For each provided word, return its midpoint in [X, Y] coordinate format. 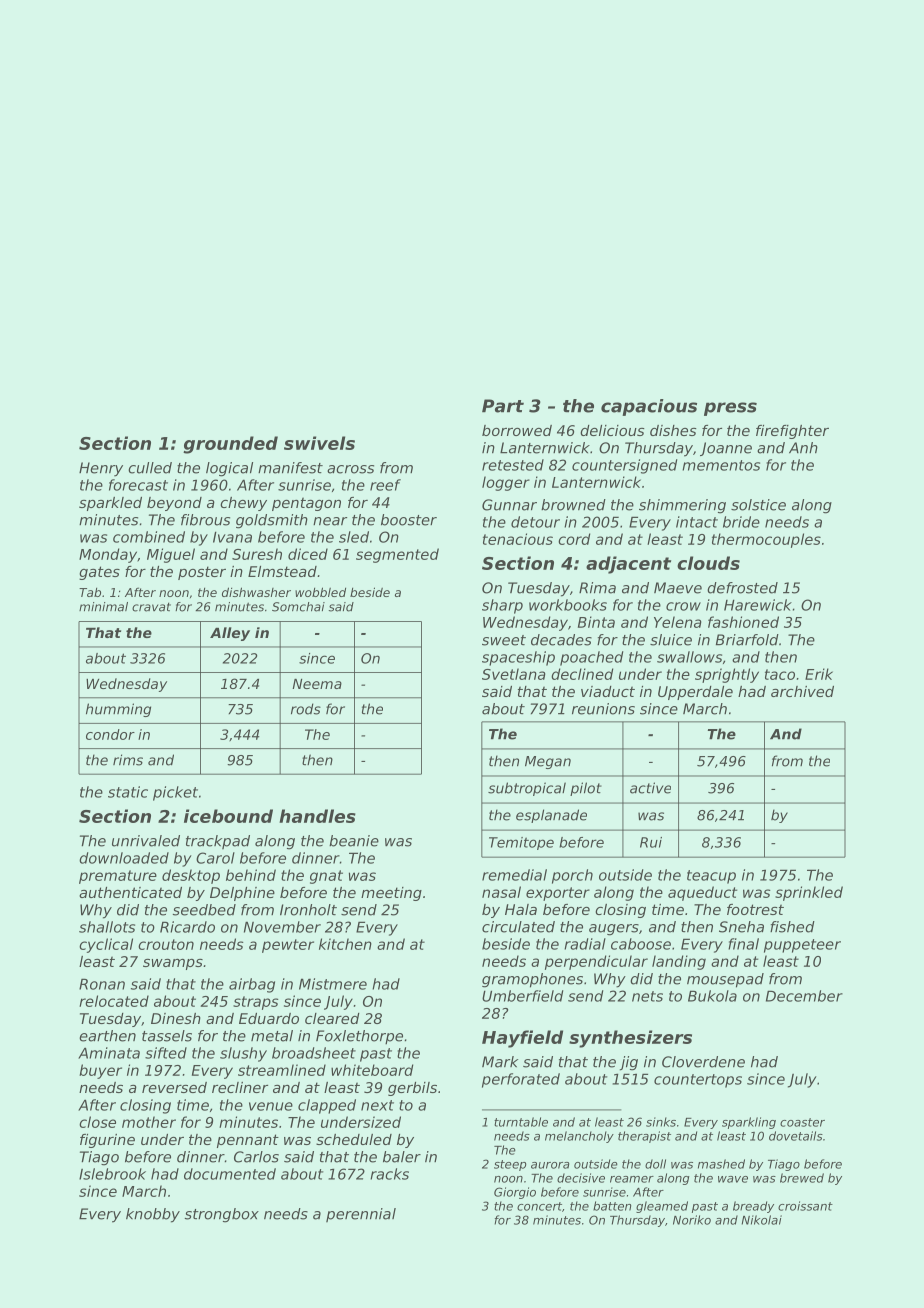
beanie [354, 841]
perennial [361, 1215]
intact [697, 522]
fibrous [205, 520]
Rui [651, 842]
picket [175, 793]
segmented [397, 555]
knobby [153, 1215]
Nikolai [762, 1220]
